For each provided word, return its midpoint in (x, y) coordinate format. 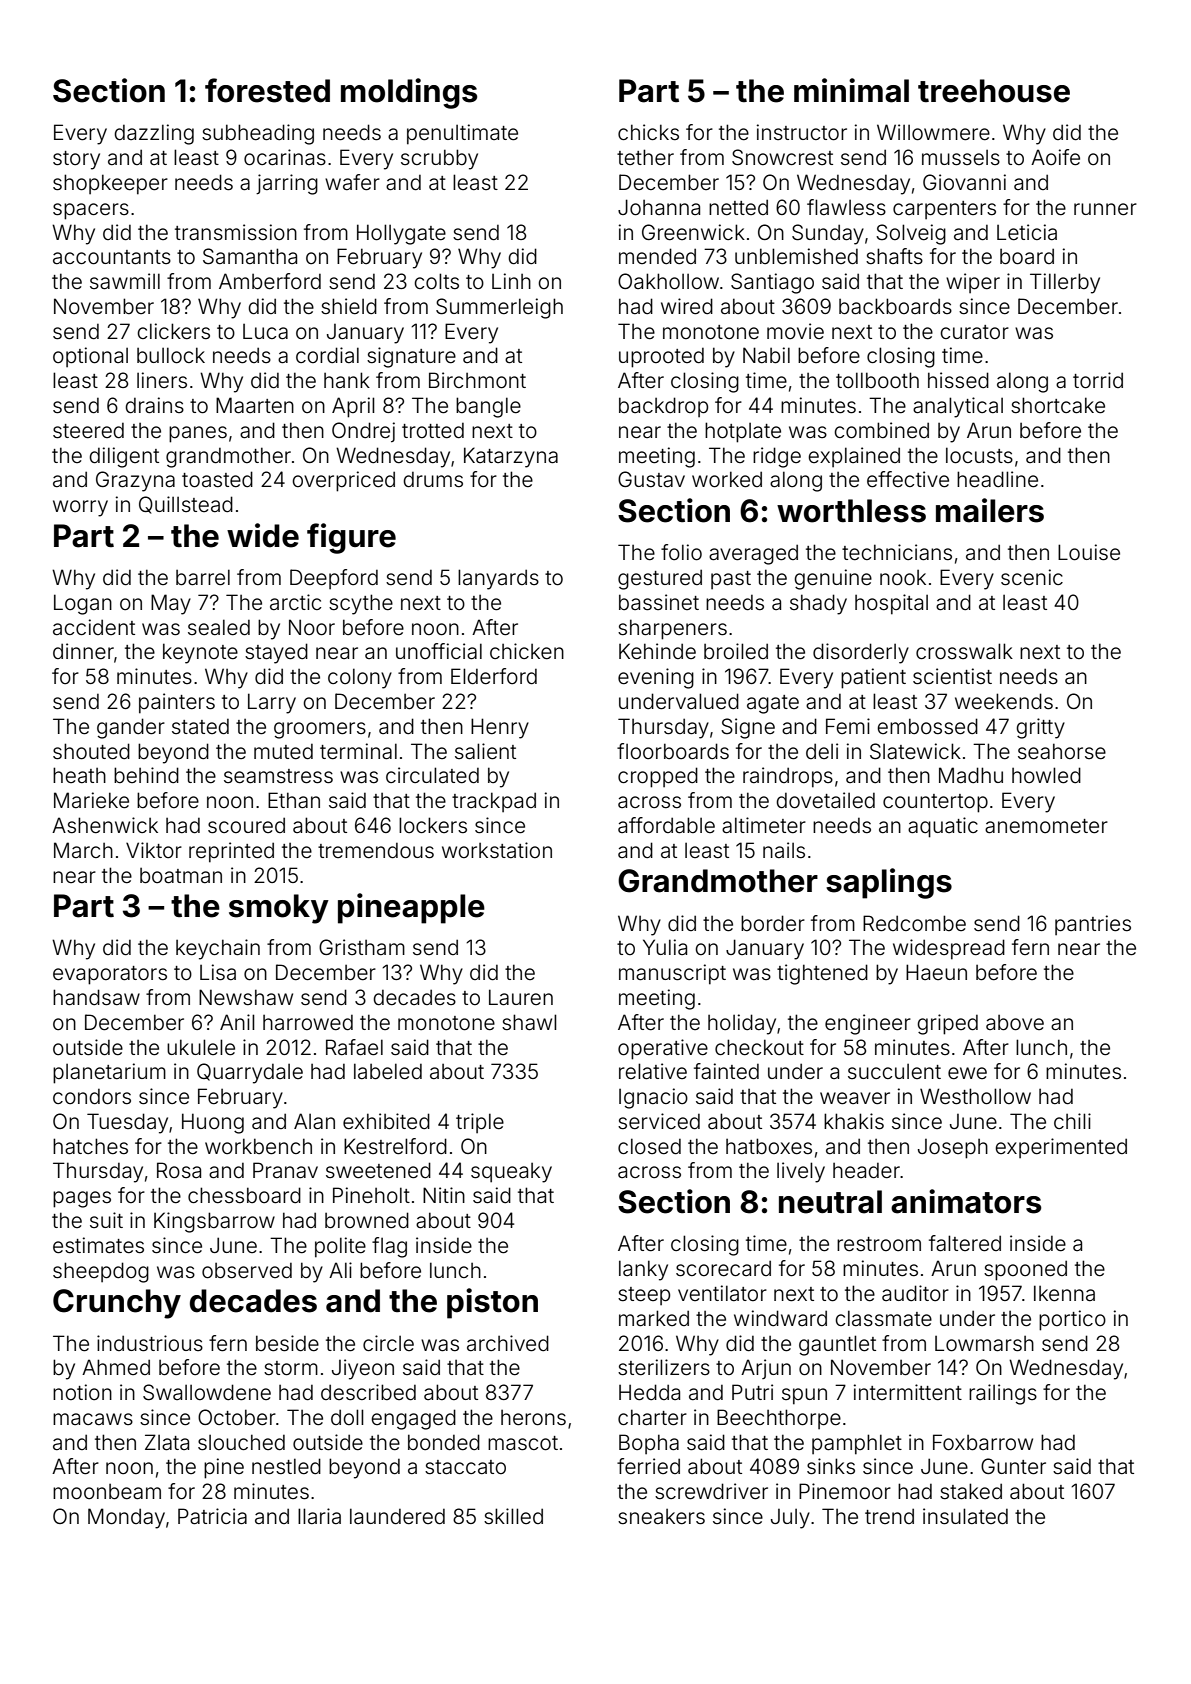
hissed (958, 380)
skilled (513, 1516)
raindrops (788, 777)
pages (82, 1199)
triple (480, 1123)
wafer (352, 182)
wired (687, 306)
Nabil (766, 355)
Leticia (1027, 232)
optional (90, 357)
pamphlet (857, 1444)
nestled (286, 1466)
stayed (276, 653)
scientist (952, 676)
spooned (1025, 1270)
